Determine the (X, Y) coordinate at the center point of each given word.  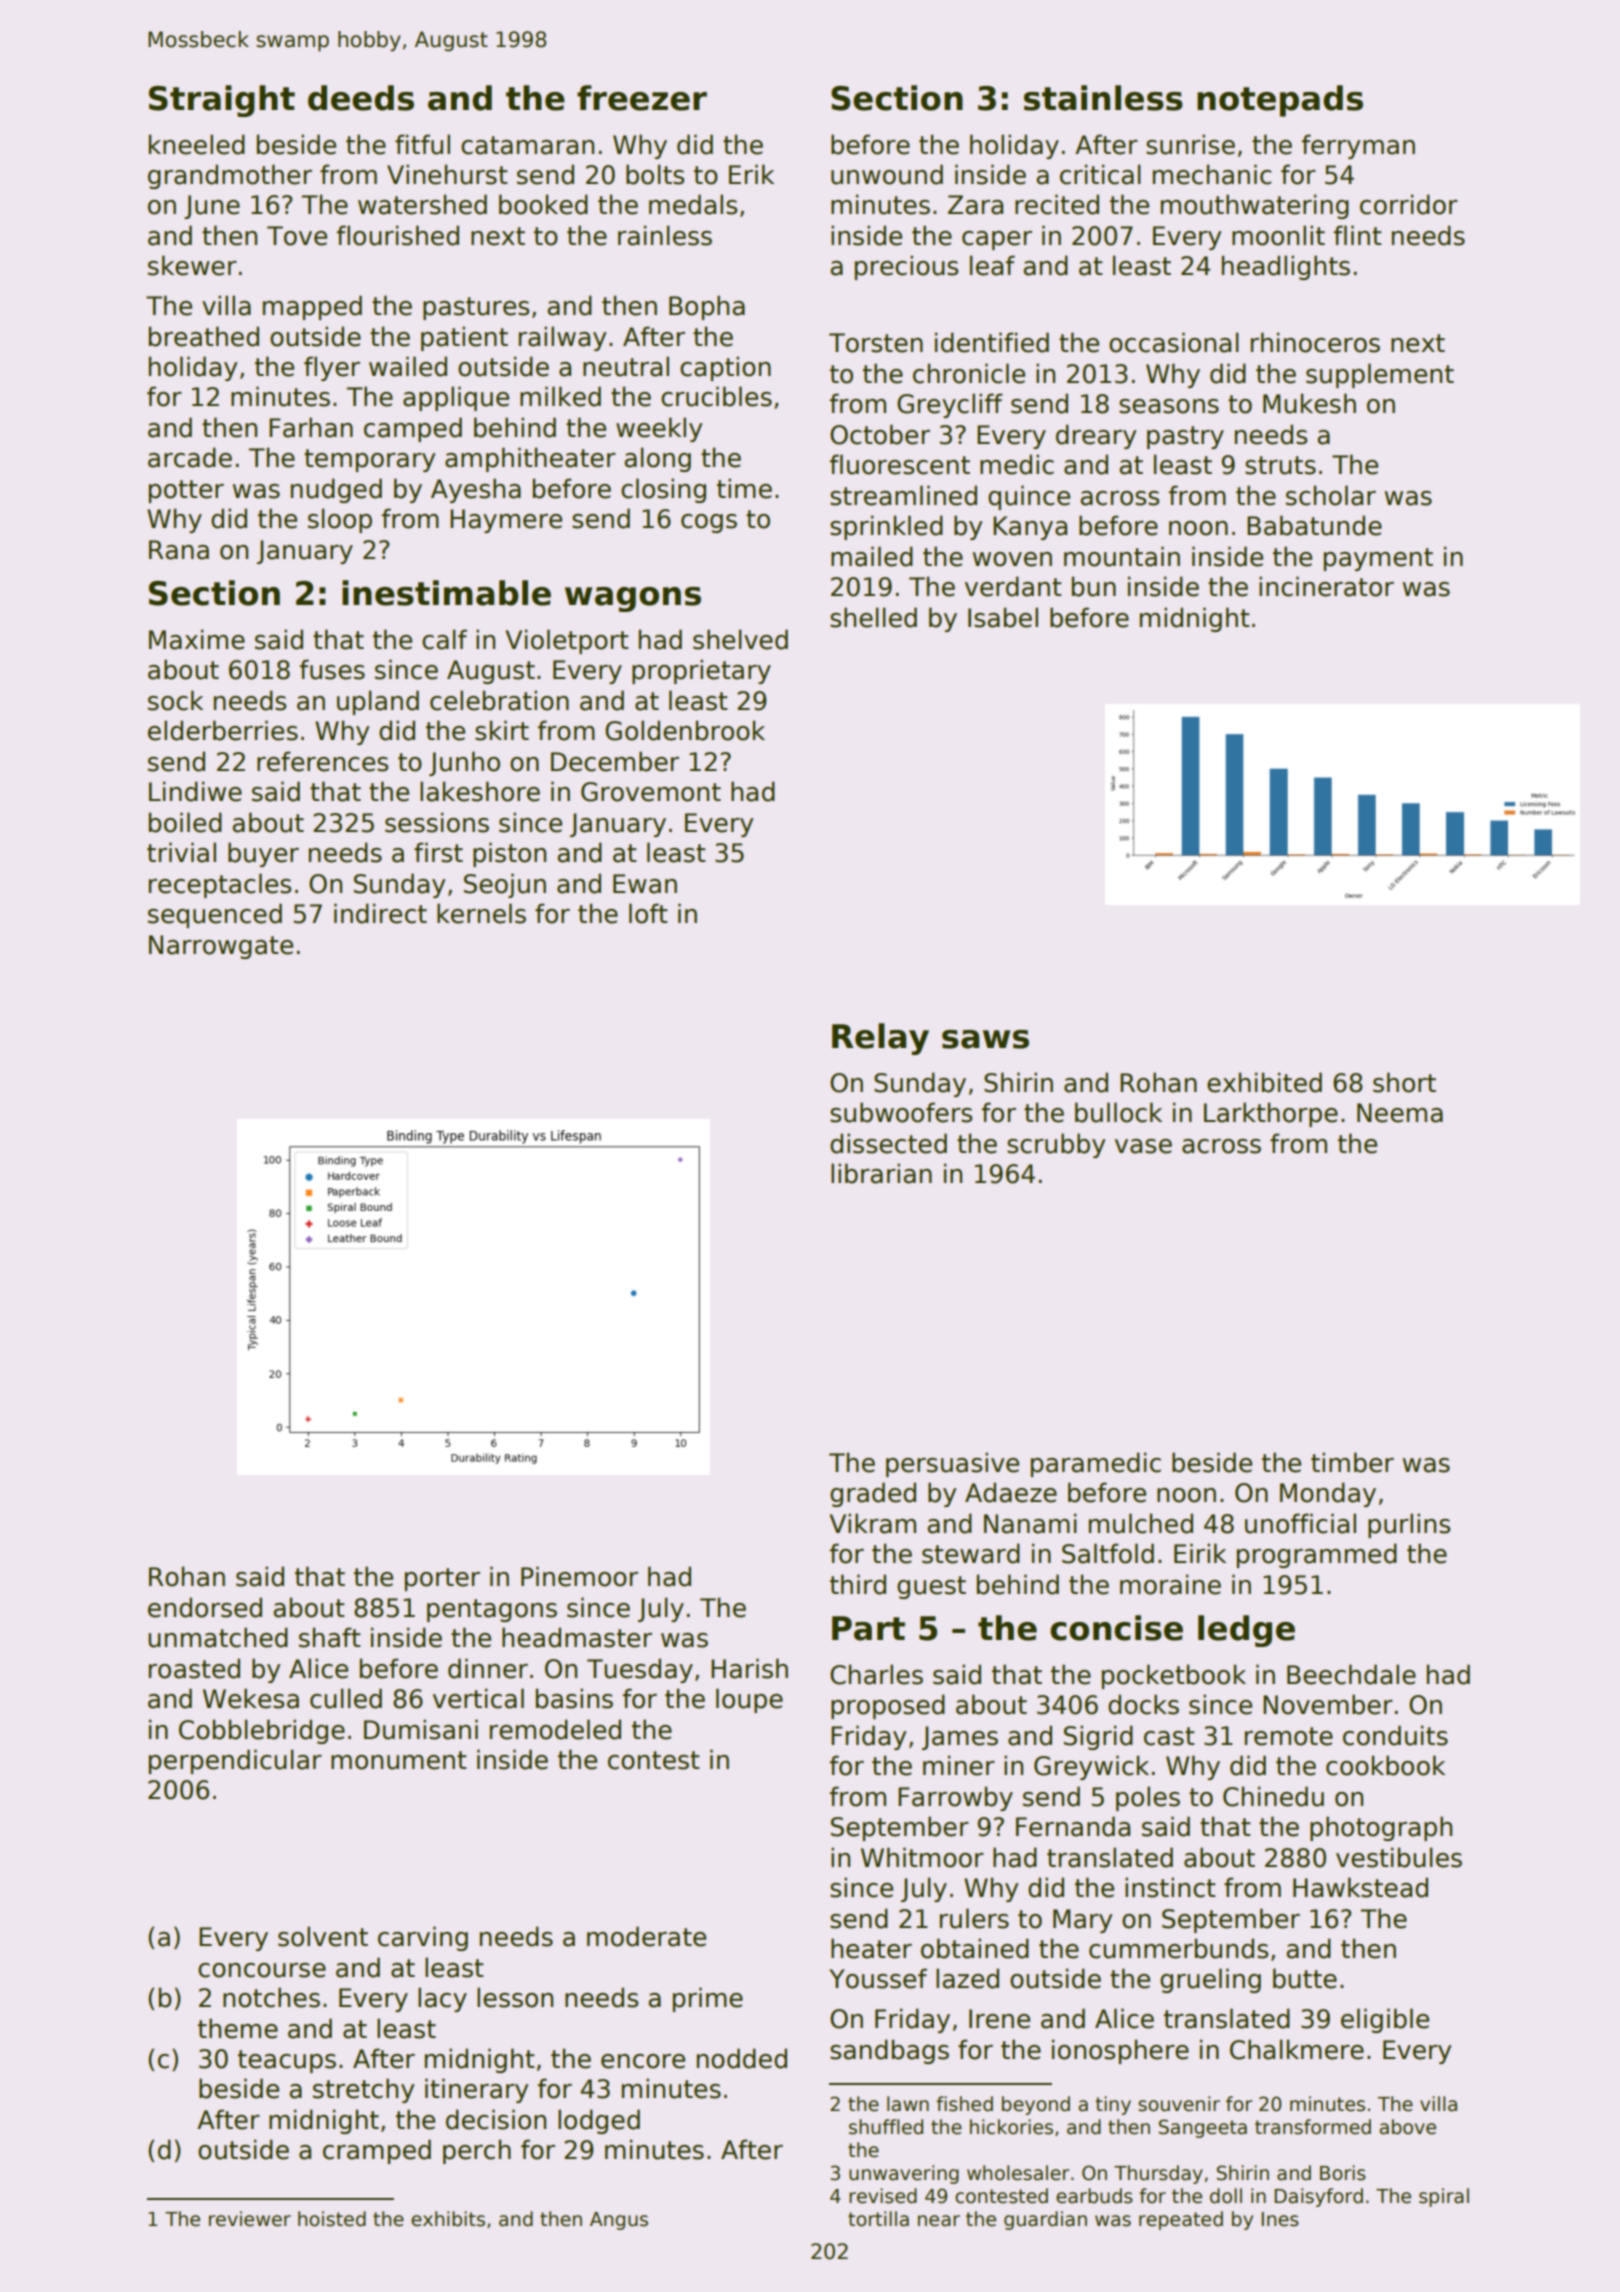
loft (648, 913)
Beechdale (1351, 1674)
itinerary (477, 2090)
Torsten (876, 343)
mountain (1122, 556)
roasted (194, 1668)
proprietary (701, 671)
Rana (179, 550)
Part (868, 1628)
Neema (1400, 1113)
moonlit (1278, 235)
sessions (437, 822)
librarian (881, 1173)
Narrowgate (221, 947)
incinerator (1326, 586)
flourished (398, 235)
